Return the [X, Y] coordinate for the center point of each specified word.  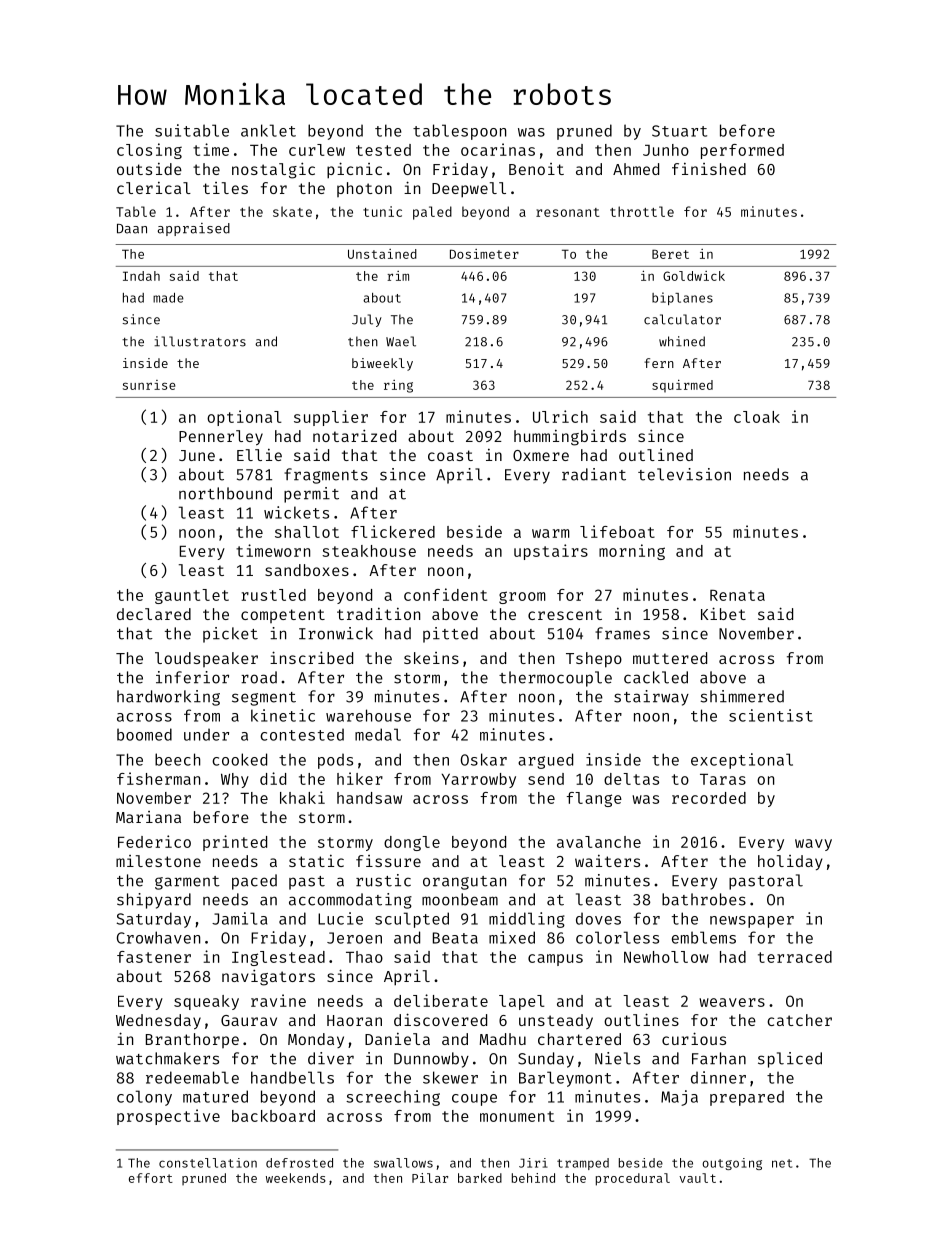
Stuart [679, 131]
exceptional [742, 761]
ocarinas [498, 149]
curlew [317, 150]
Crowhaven [158, 937]
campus [555, 960]
